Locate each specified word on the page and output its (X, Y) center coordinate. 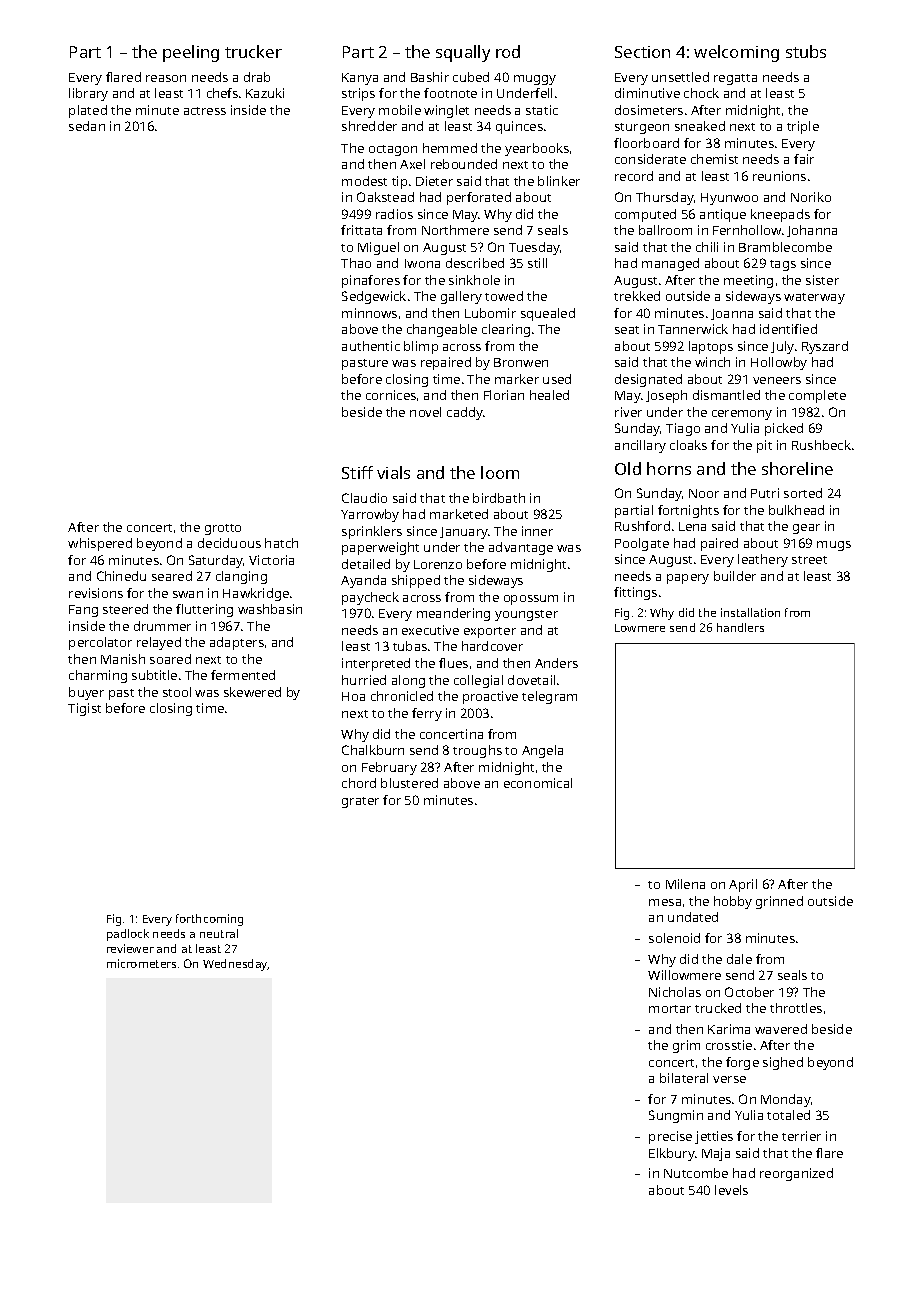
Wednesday (235, 965)
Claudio (364, 498)
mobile (400, 110)
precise (670, 1137)
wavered (781, 1029)
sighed (783, 1063)
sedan (87, 126)
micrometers (141, 963)
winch (712, 362)
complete (817, 396)
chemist (714, 159)
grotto (223, 529)
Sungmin (676, 1116)
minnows (369, 313)
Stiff (357, 472)
